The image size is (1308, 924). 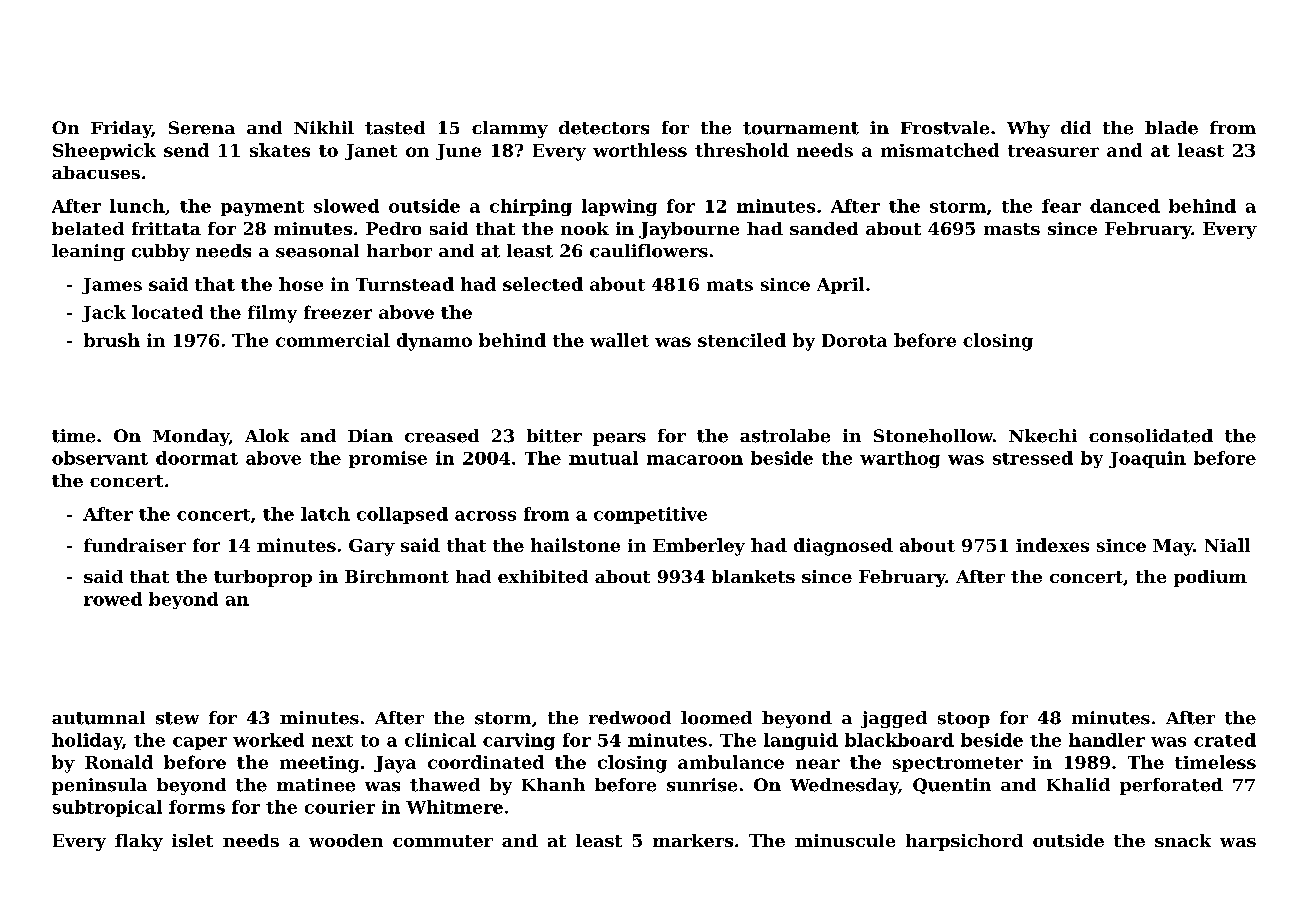 I want to click on May, so click(x=1173, y=547).
